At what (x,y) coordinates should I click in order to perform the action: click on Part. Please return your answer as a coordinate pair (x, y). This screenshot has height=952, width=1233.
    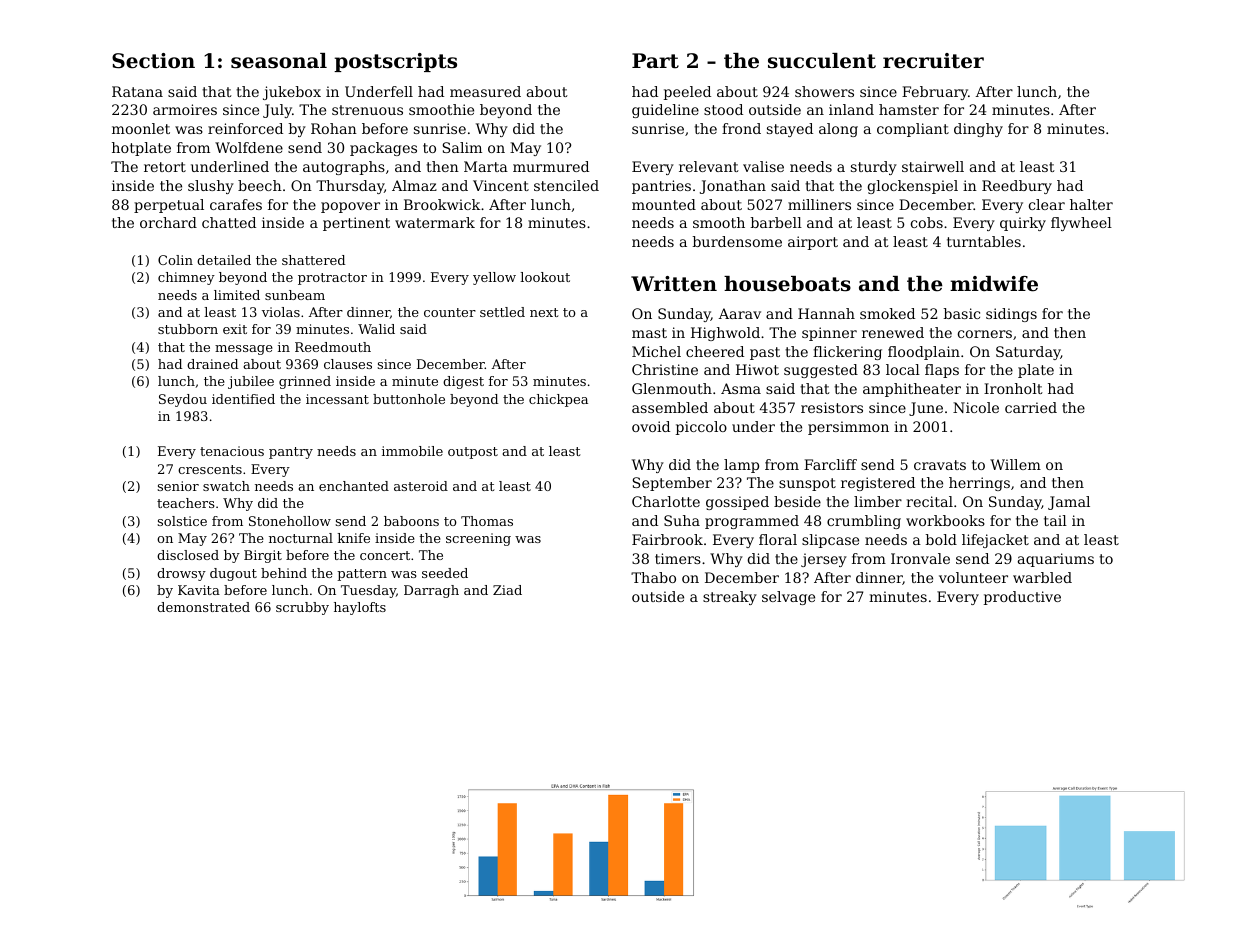
    Looking at the image, I should click on (655, 61).
